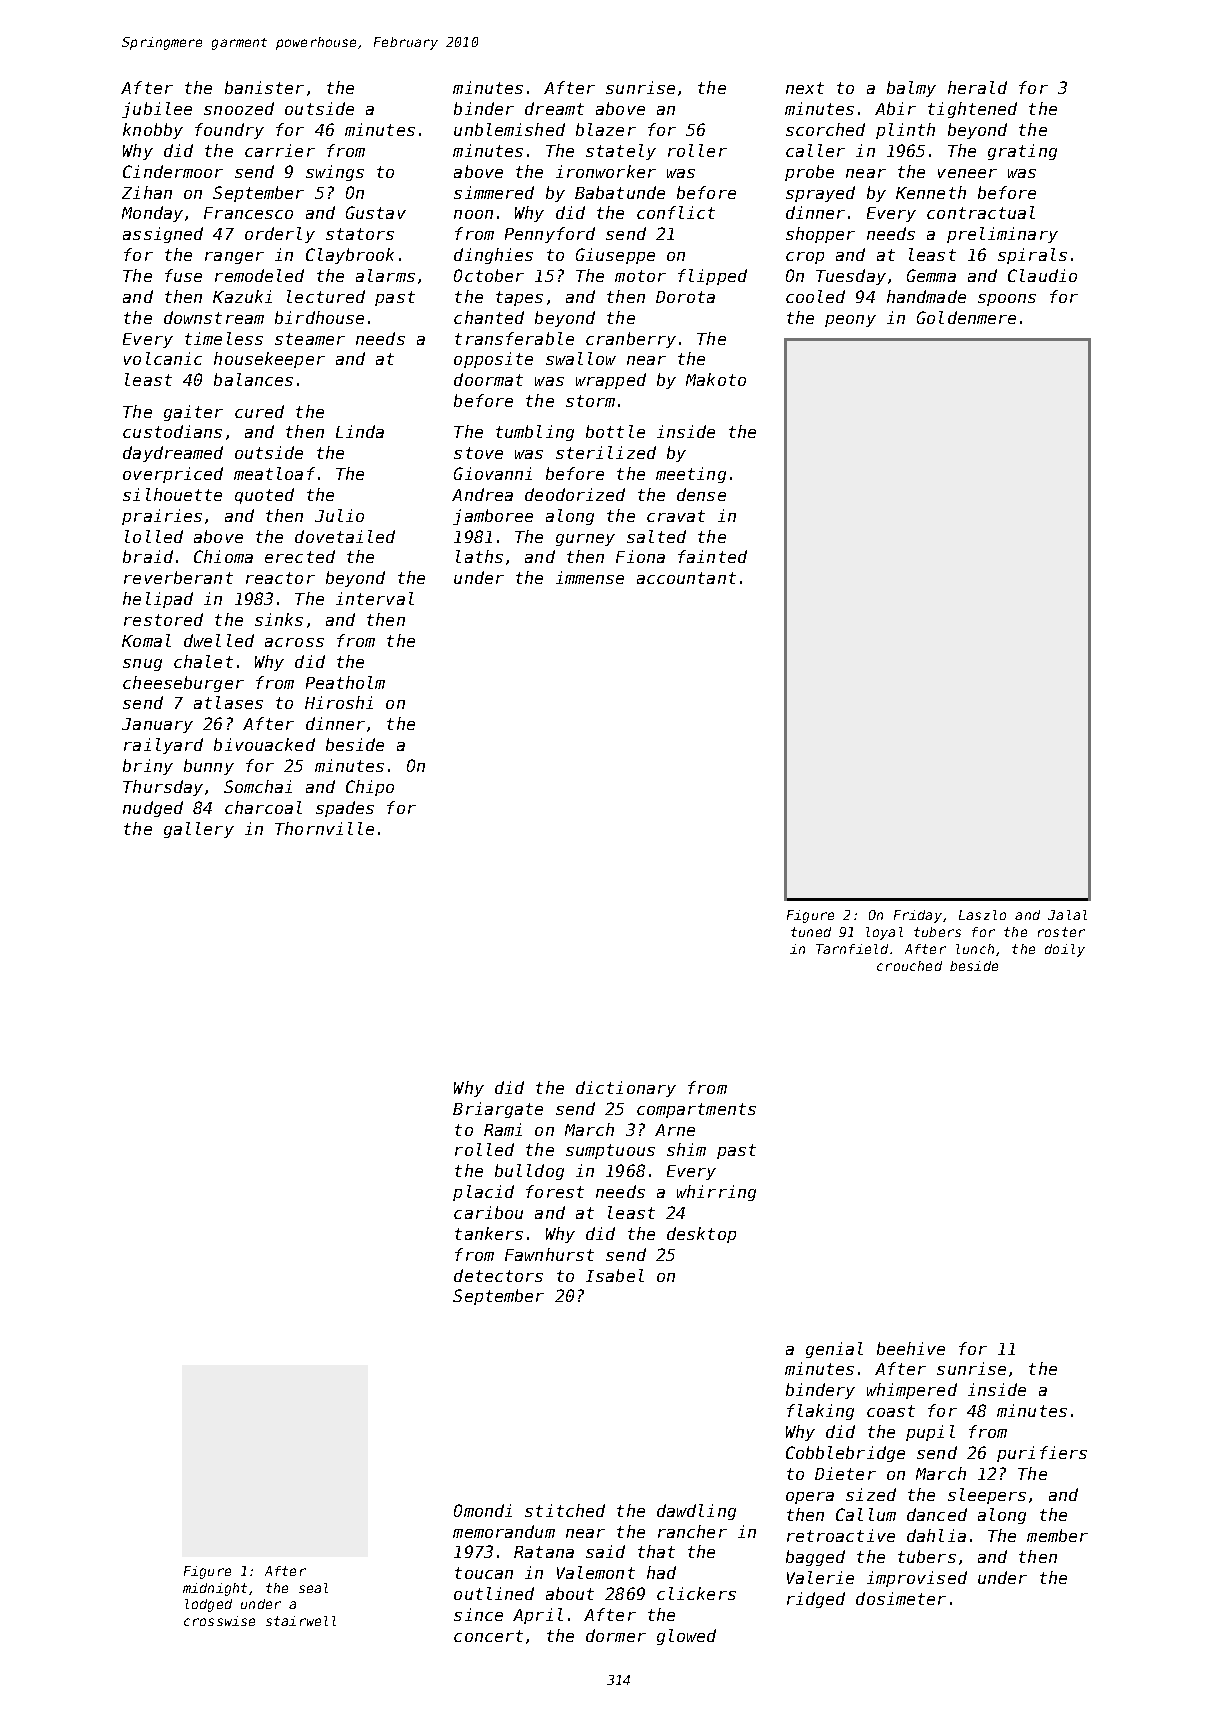 This screenshot has height=1716, width=1213. Describe the element at coordinates (911, 1348) in the screenshot. I see `beehive` at that location.
